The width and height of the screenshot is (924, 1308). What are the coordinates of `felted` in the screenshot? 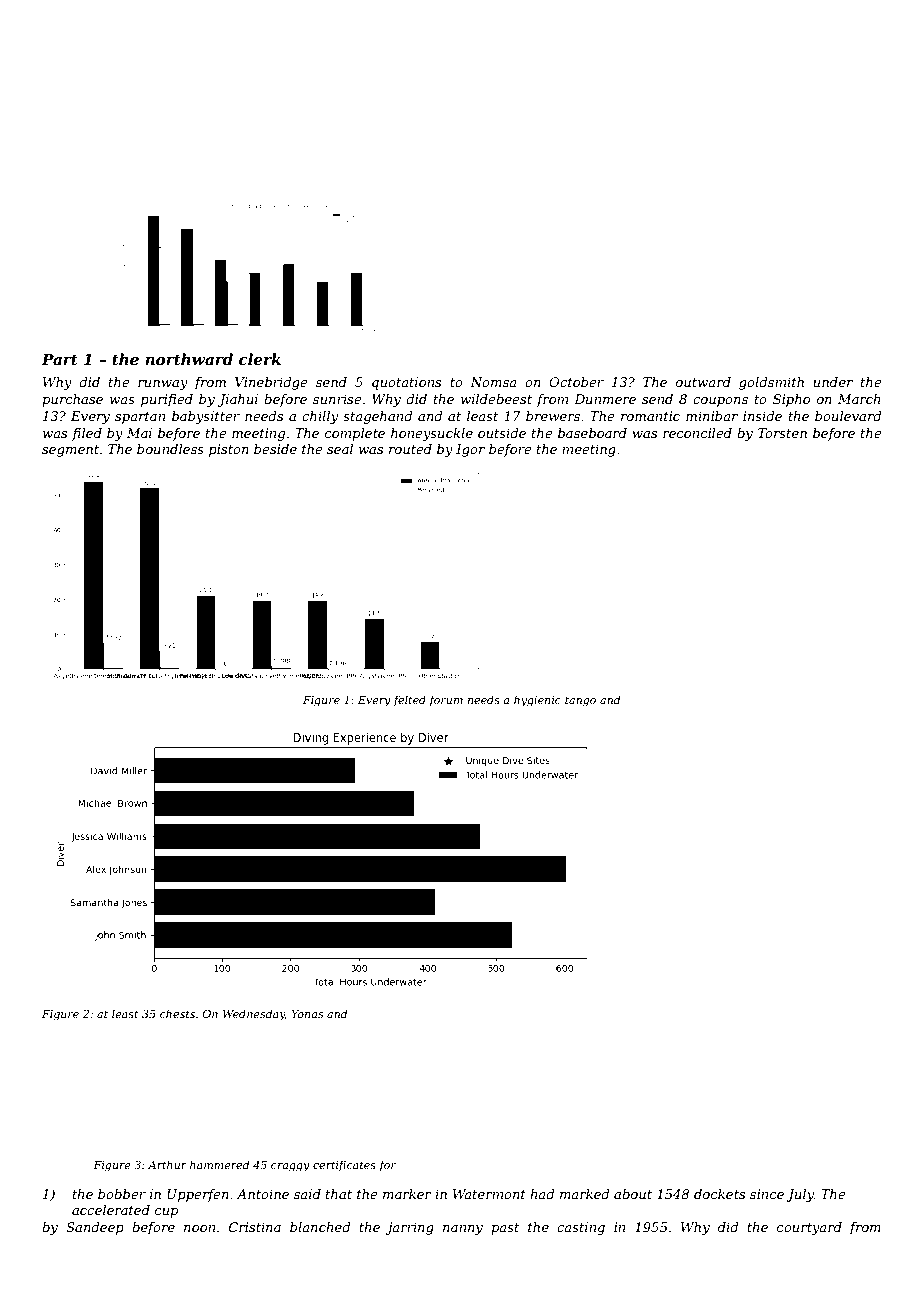 It's located at (410, 700).
